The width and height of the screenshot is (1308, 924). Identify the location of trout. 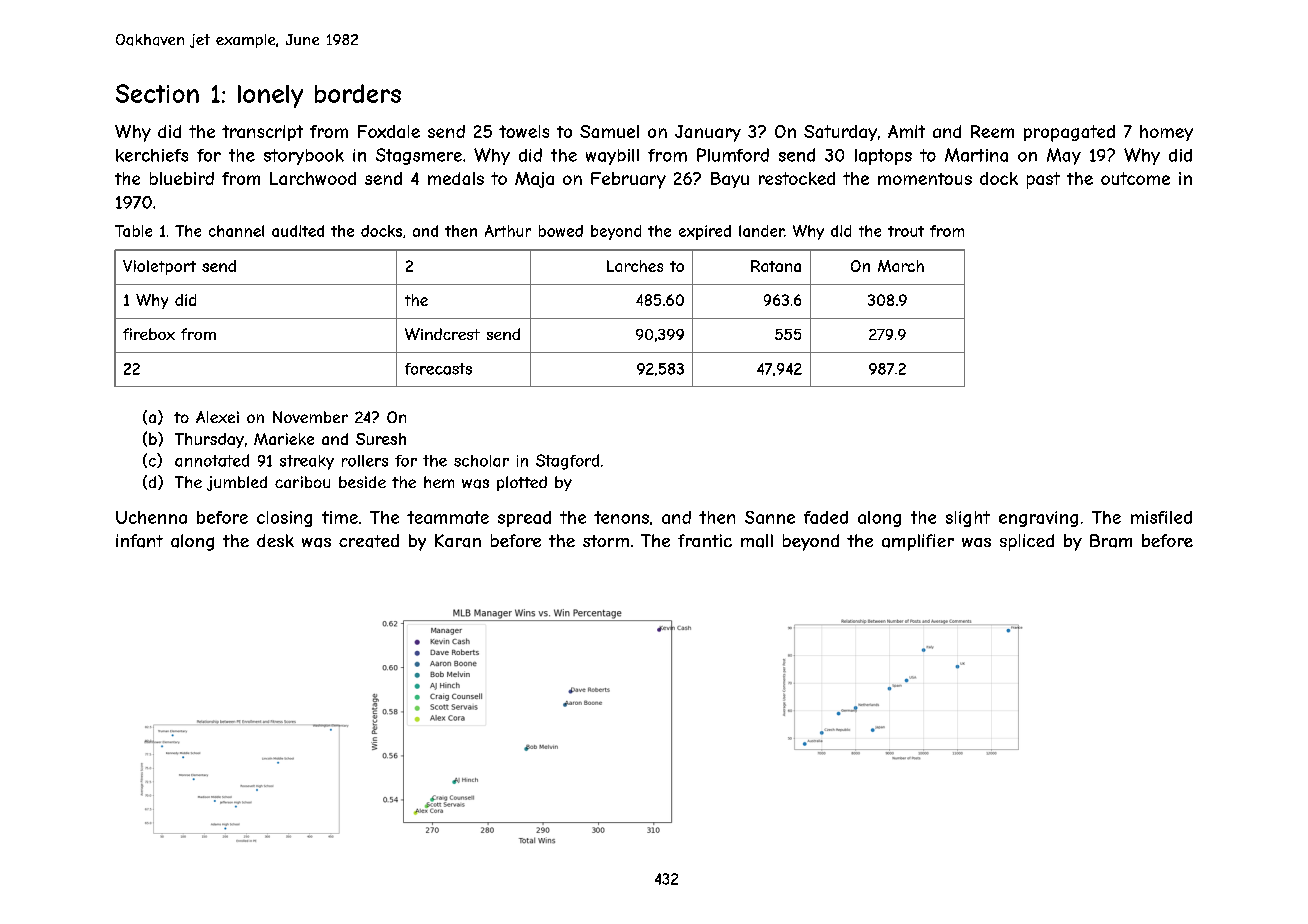
(906, 231).
